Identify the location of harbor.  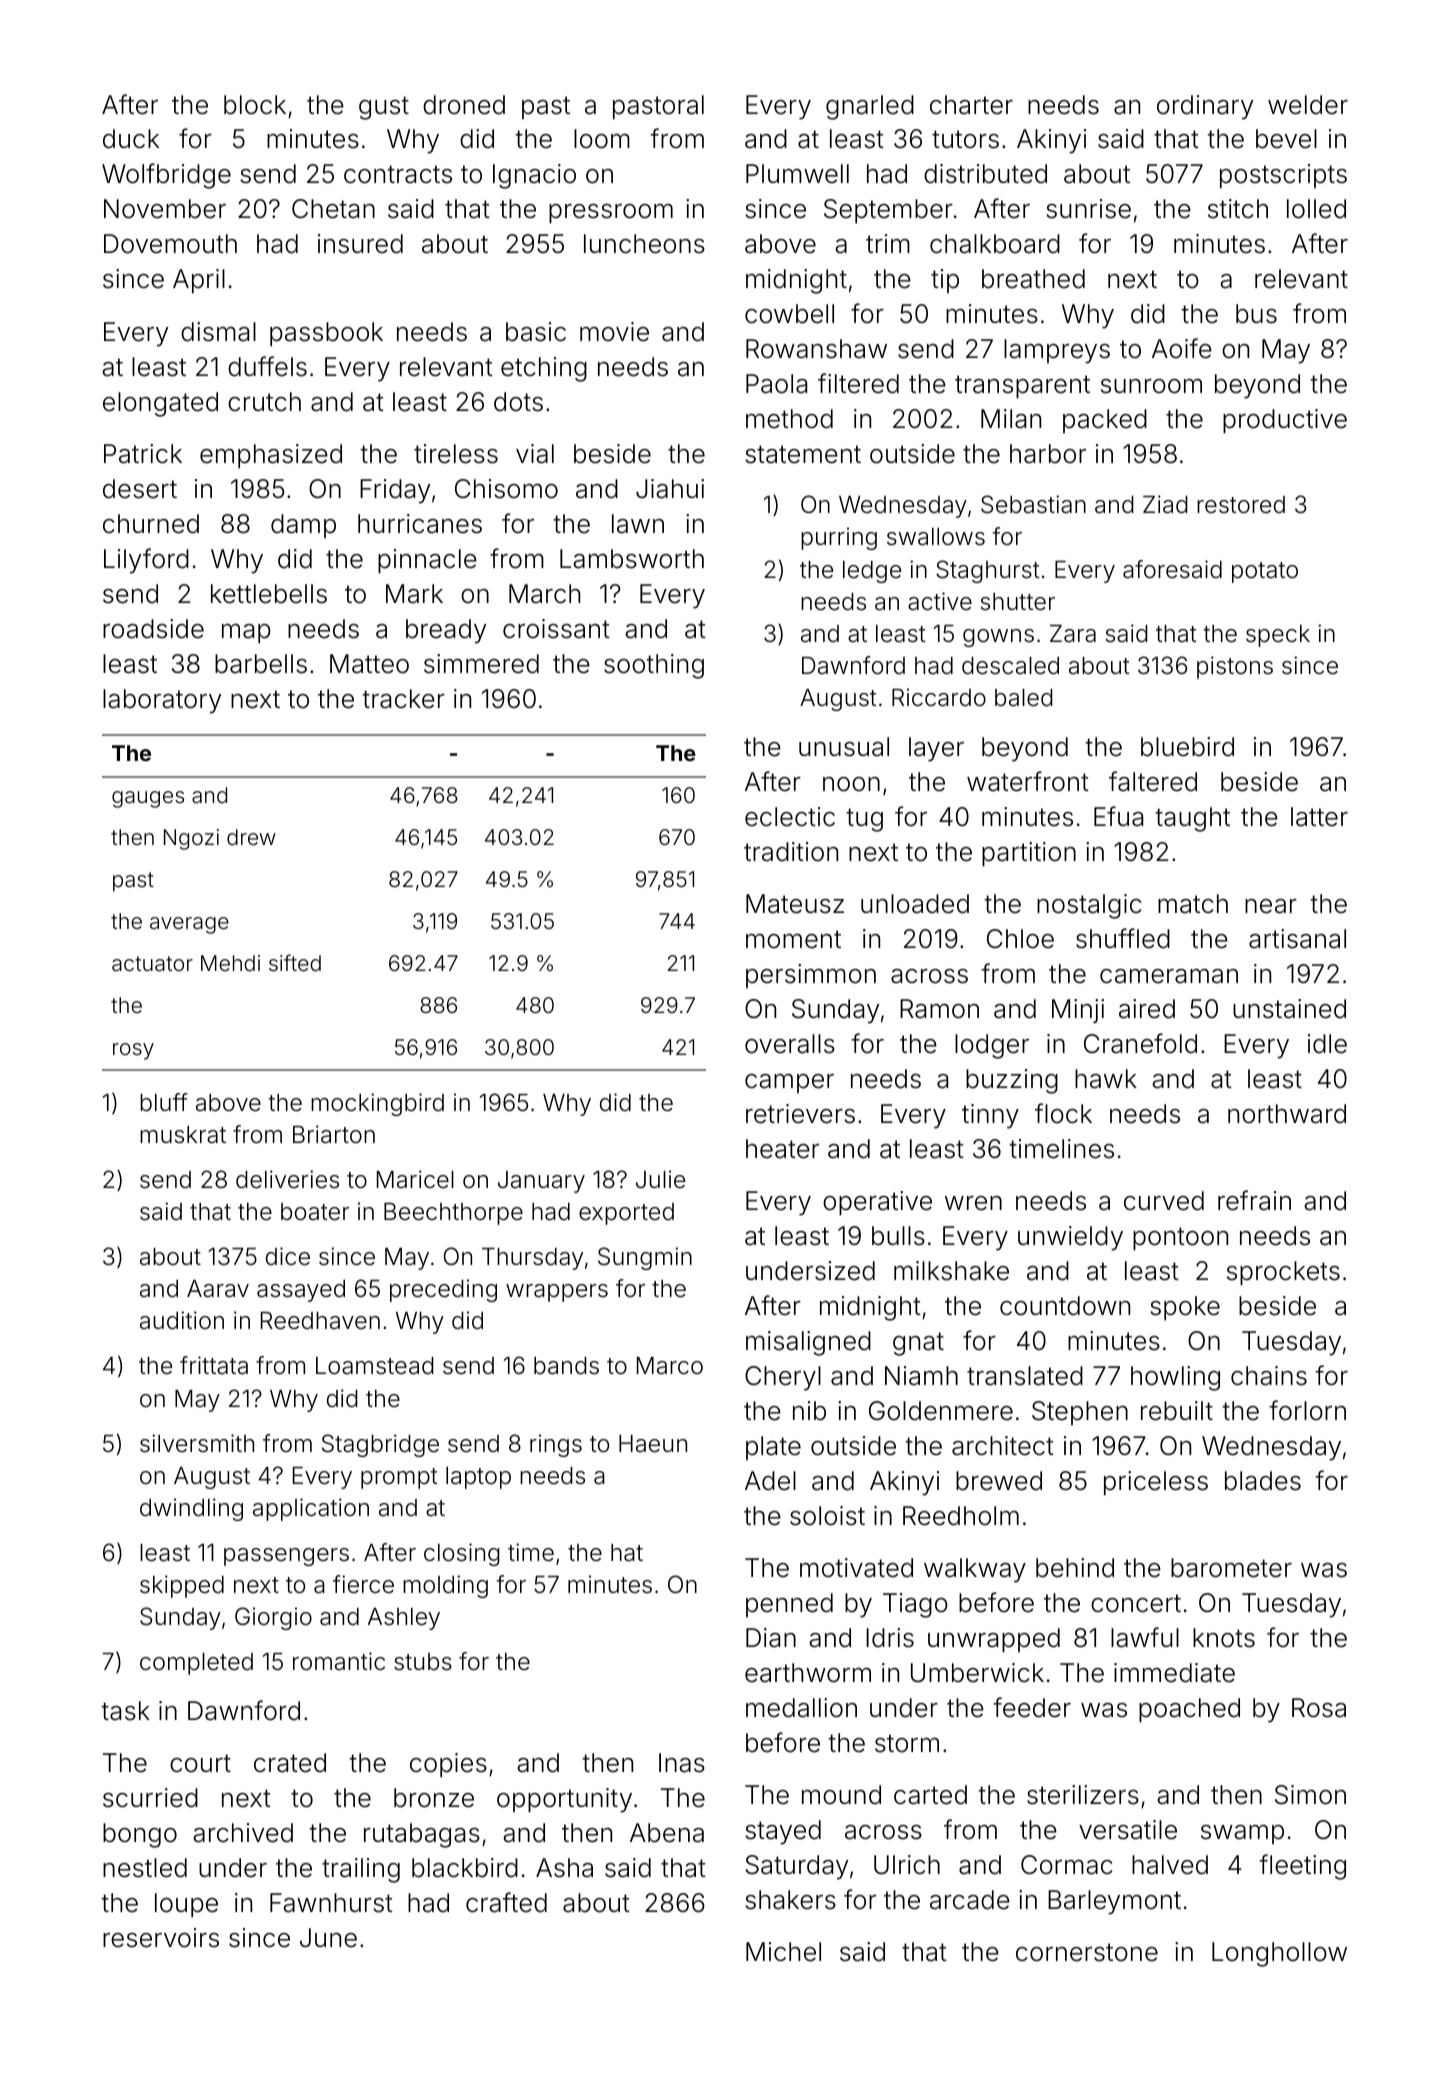
(1048, 454).
